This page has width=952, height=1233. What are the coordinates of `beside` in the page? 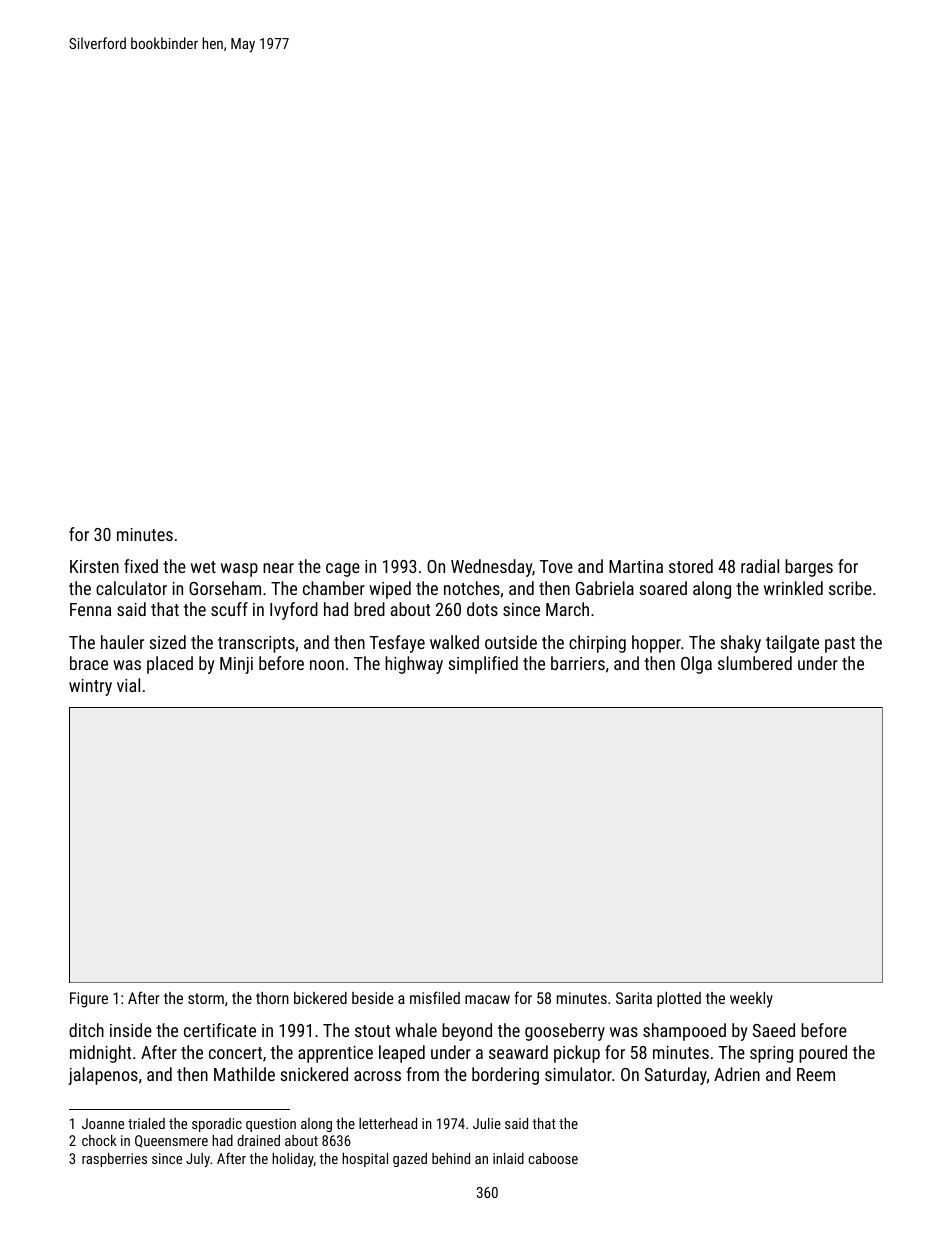 It's located at (372, 998).
